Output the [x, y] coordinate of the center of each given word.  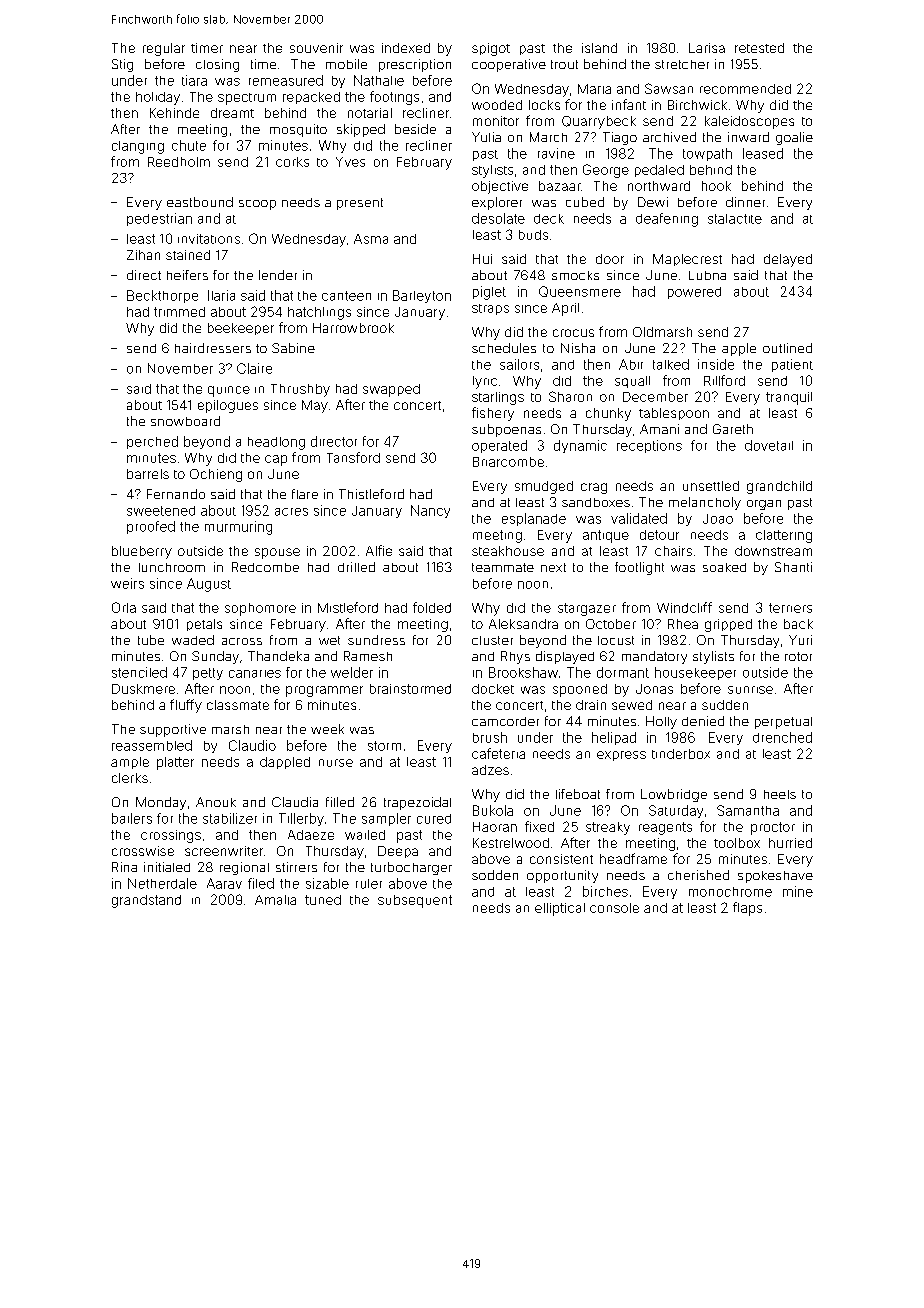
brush [490, 737]
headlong [276, 443]
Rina [124, 867]
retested [759, 48]
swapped [391, 390]
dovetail [769, 445]
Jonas [654, 689]
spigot [491, 49]
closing [217, 65]
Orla [124, 607]
